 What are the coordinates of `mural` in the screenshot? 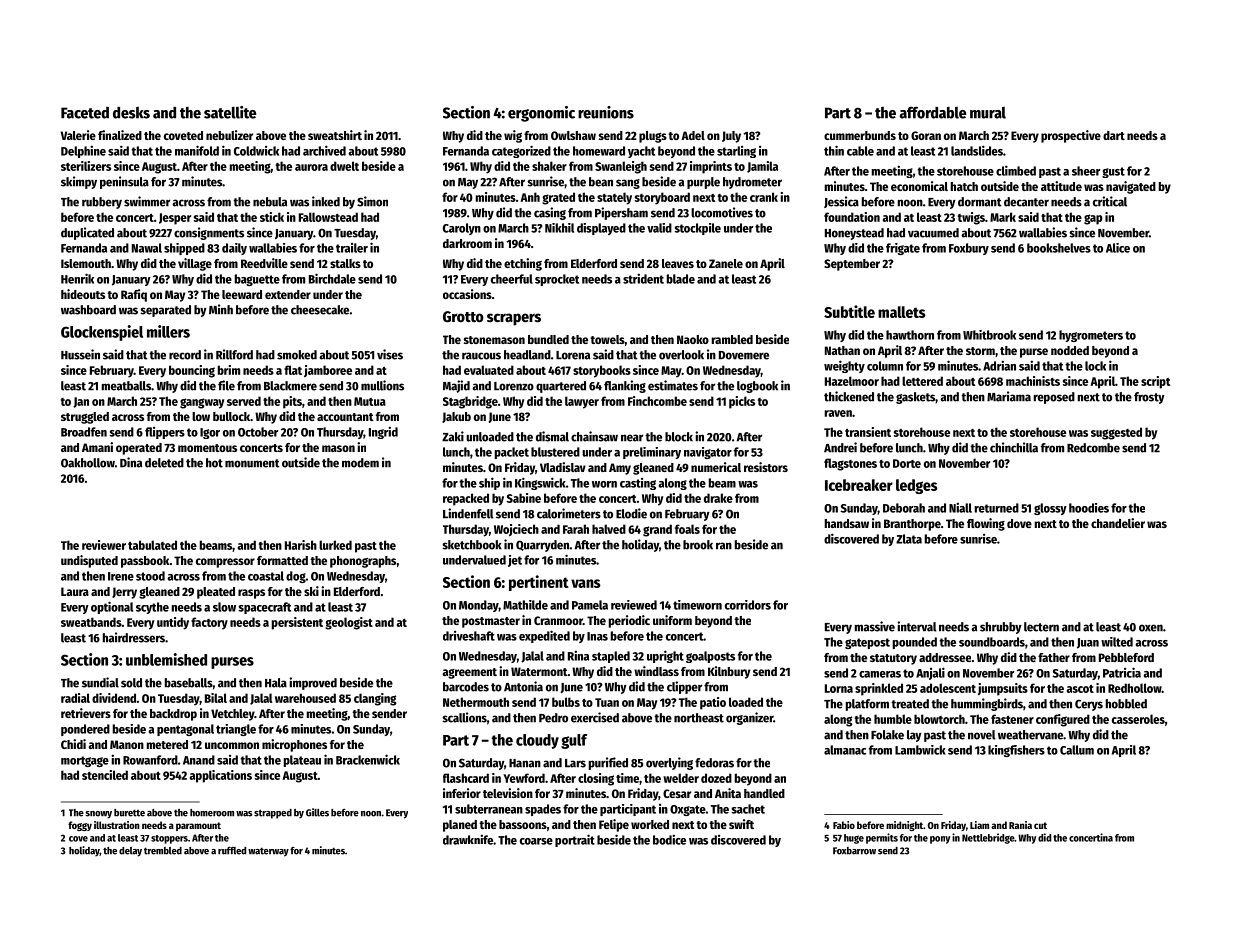 It's located at (988, 113).
